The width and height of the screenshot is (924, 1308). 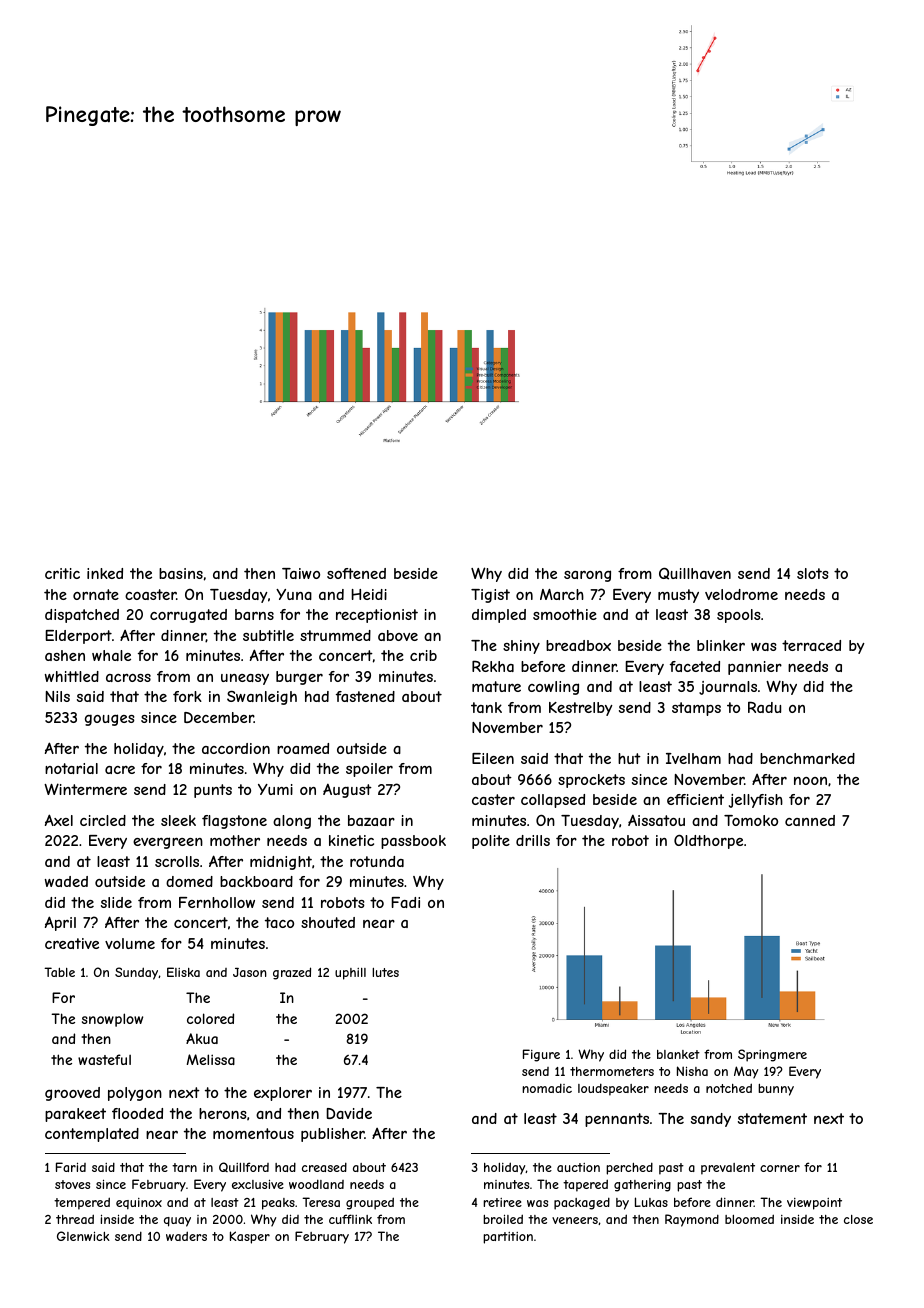 What do you see at coordinates (776, 1090) in the screenshot?
I see `bunny` at bounding box center [776, 1090].
